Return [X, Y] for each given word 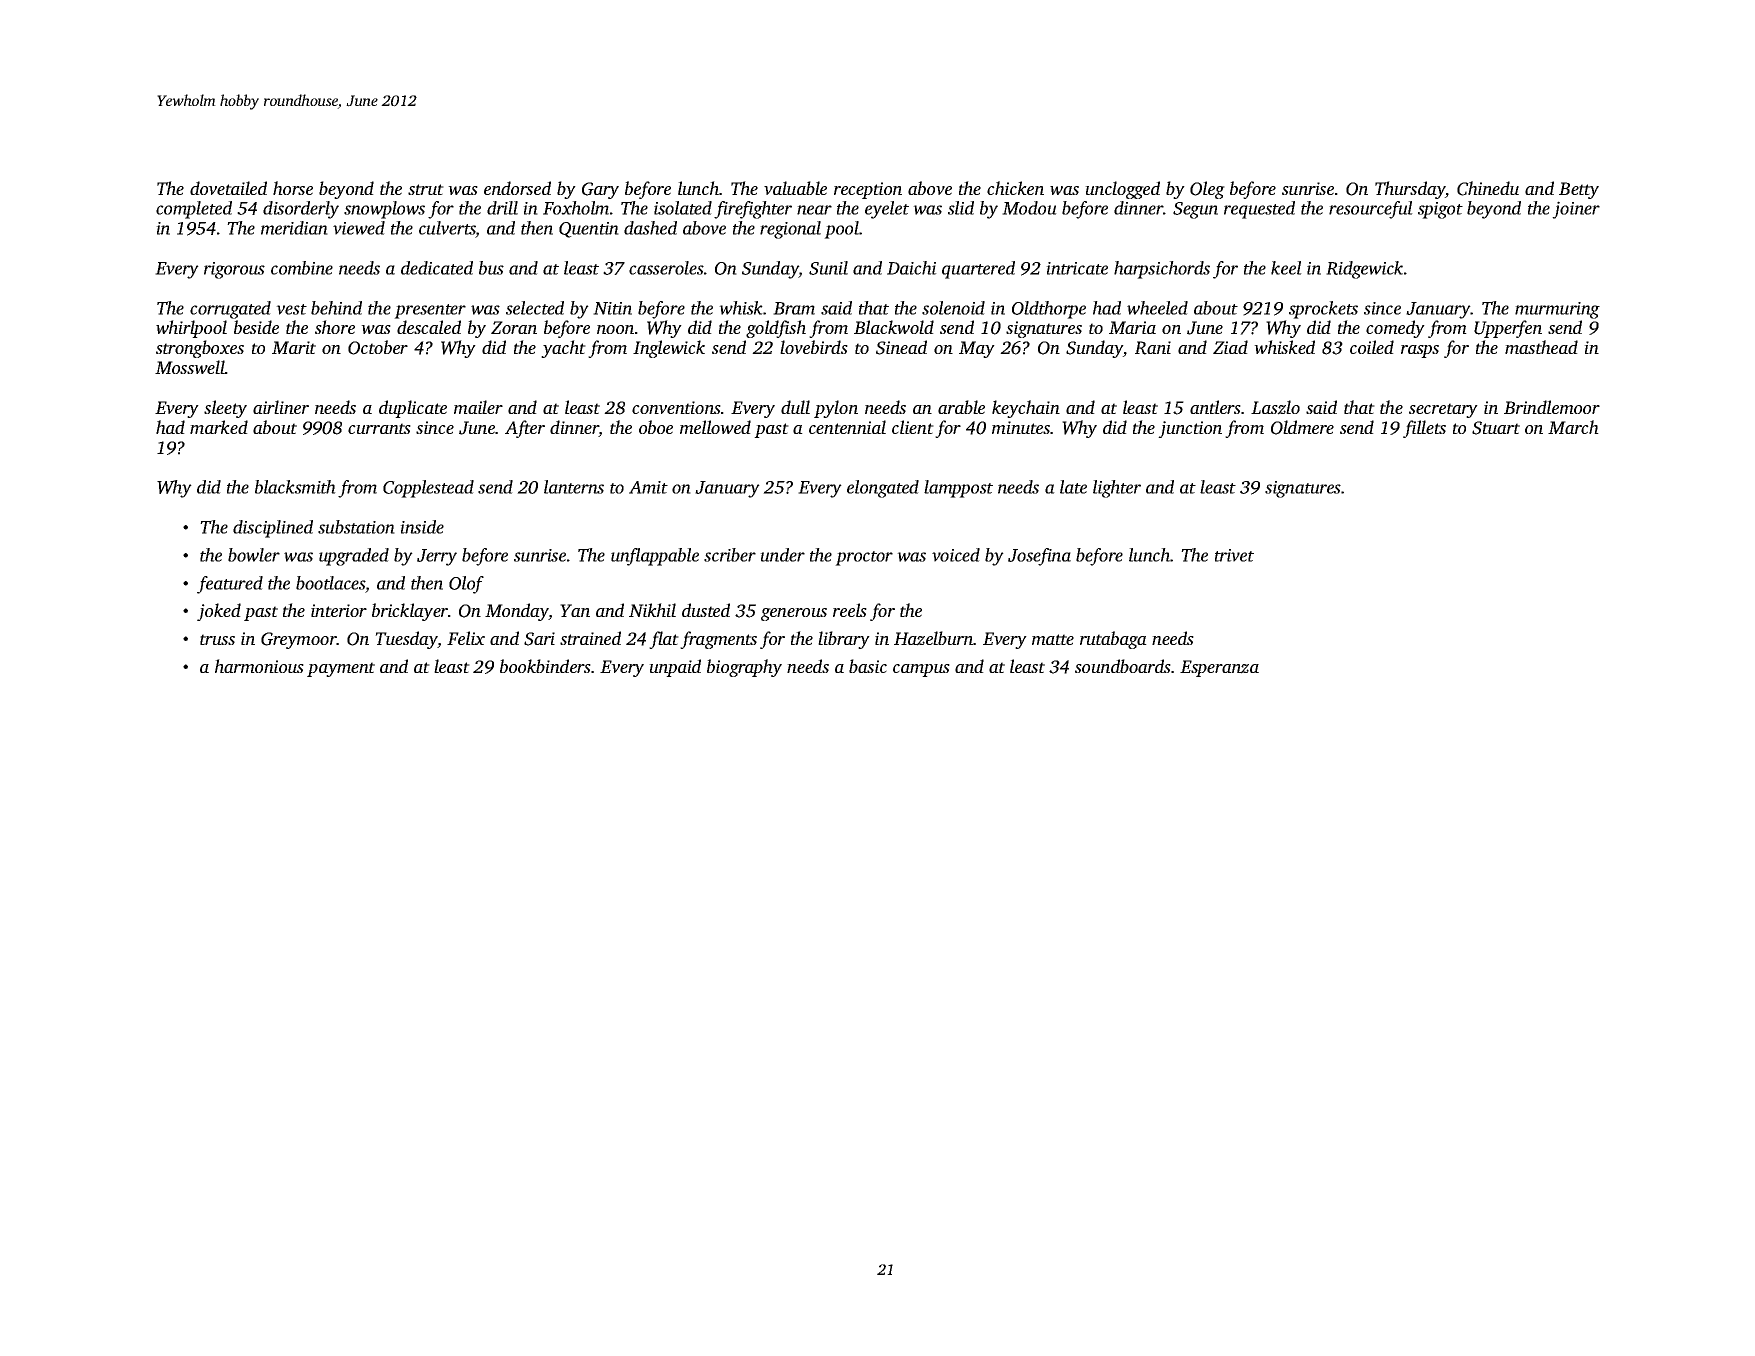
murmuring [1557, 310]
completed [194, 210]
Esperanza [1219, 668]
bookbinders [545, 666]
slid [961, 208]
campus [921, 670]
